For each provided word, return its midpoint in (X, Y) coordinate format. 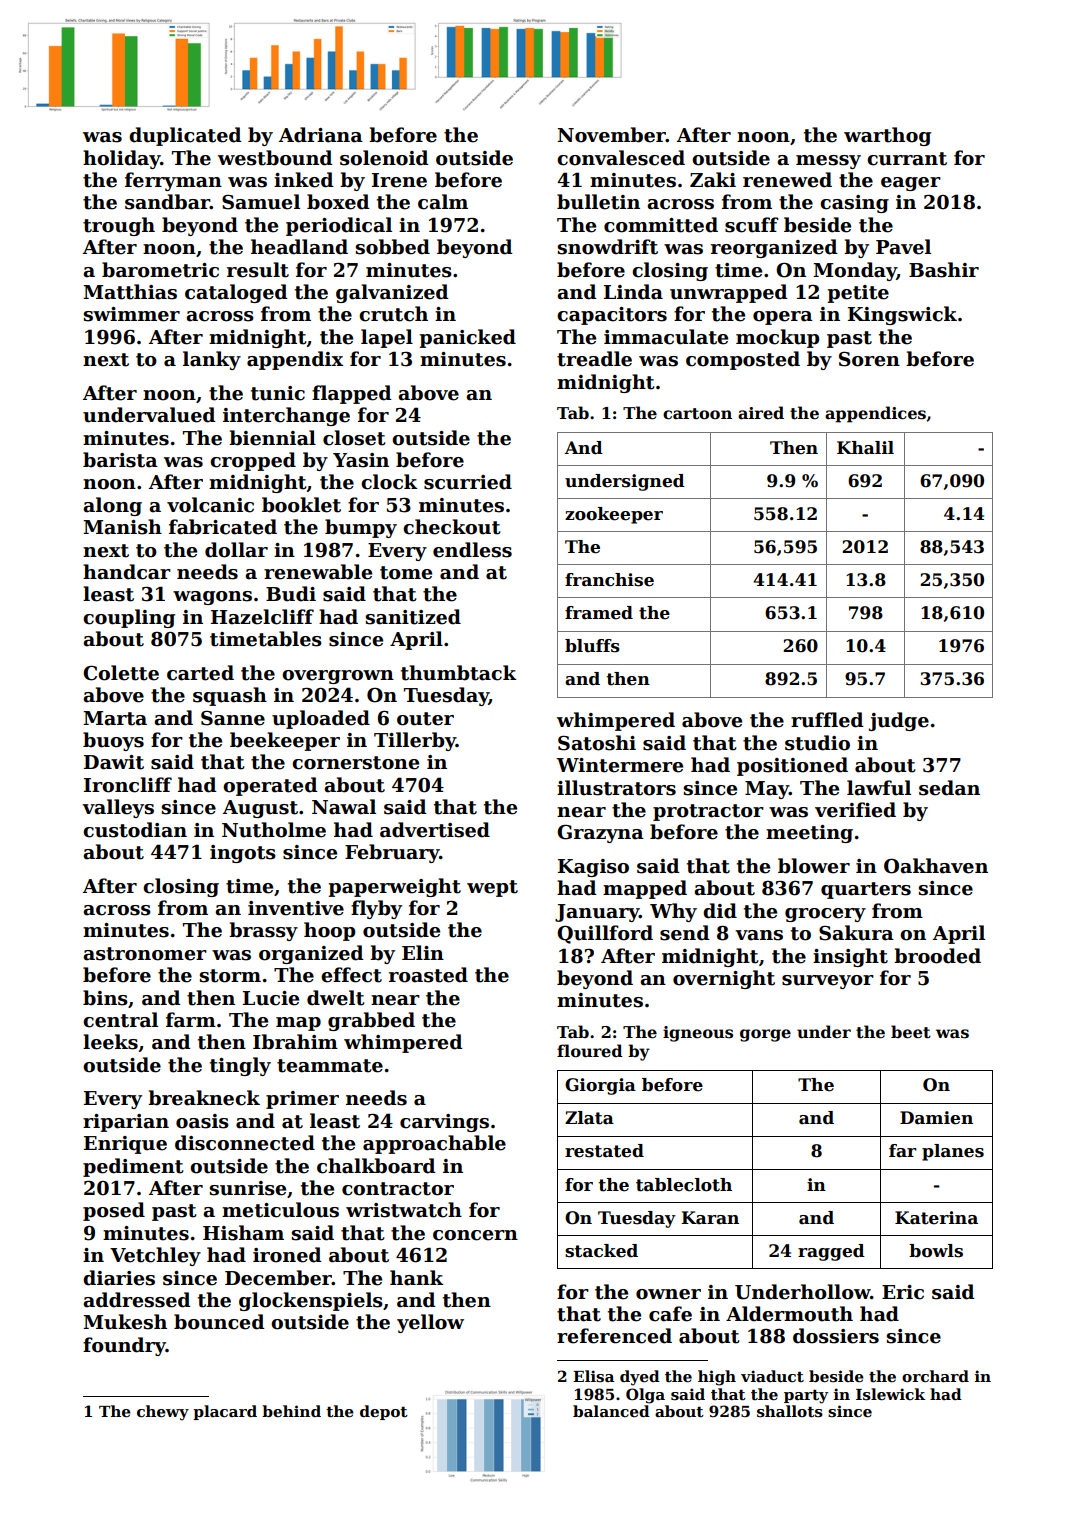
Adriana (321, 135)
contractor (398, 1189)
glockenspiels (311, 1301)
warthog (887, 136)
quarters (866, 890)
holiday (122, 159)
